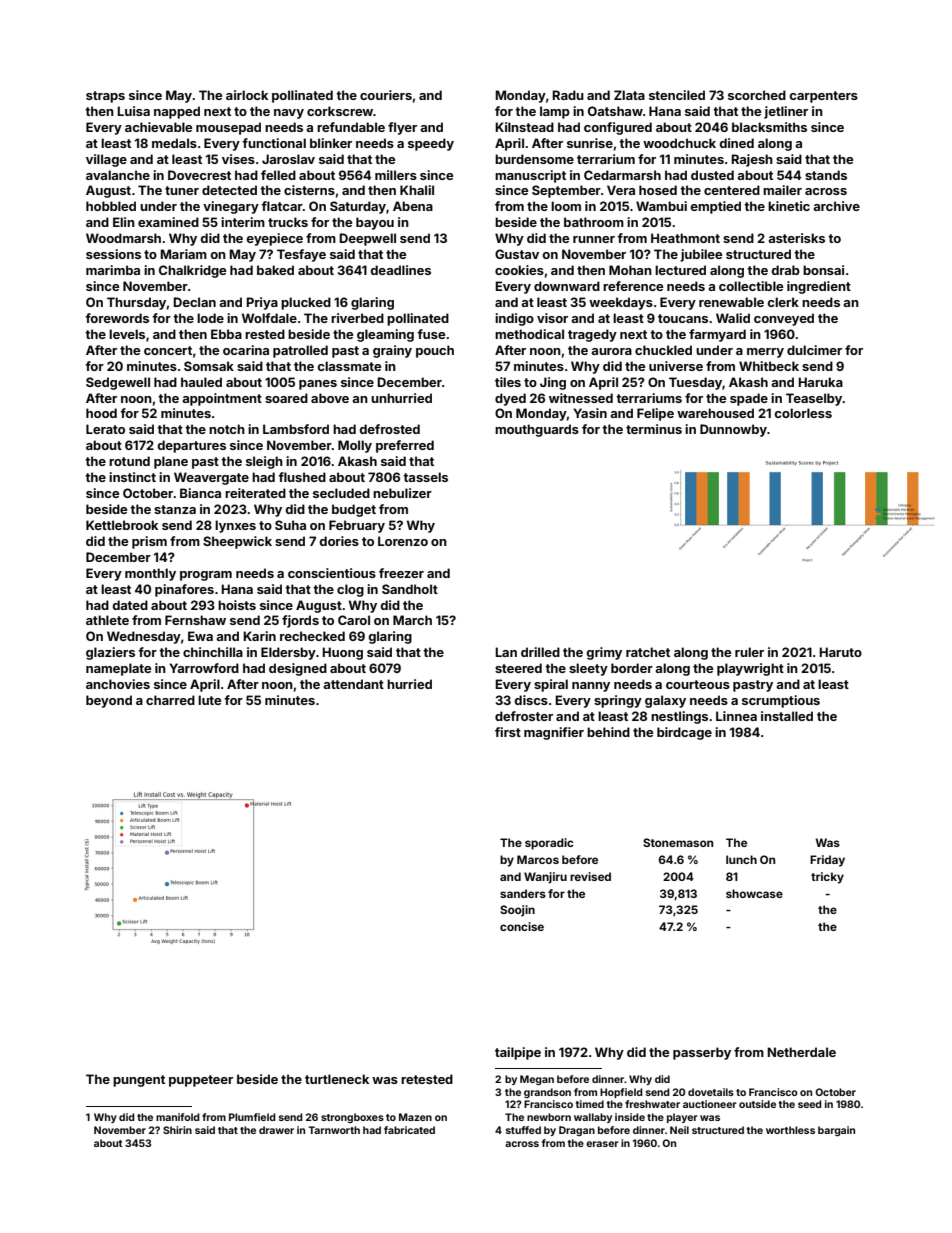 Image resolution: width=952 pixels, height=1233 pixels. What do you see at coordinates (629, 95) in the image?
I see `Zlata` at bounding box center [629, 95].
